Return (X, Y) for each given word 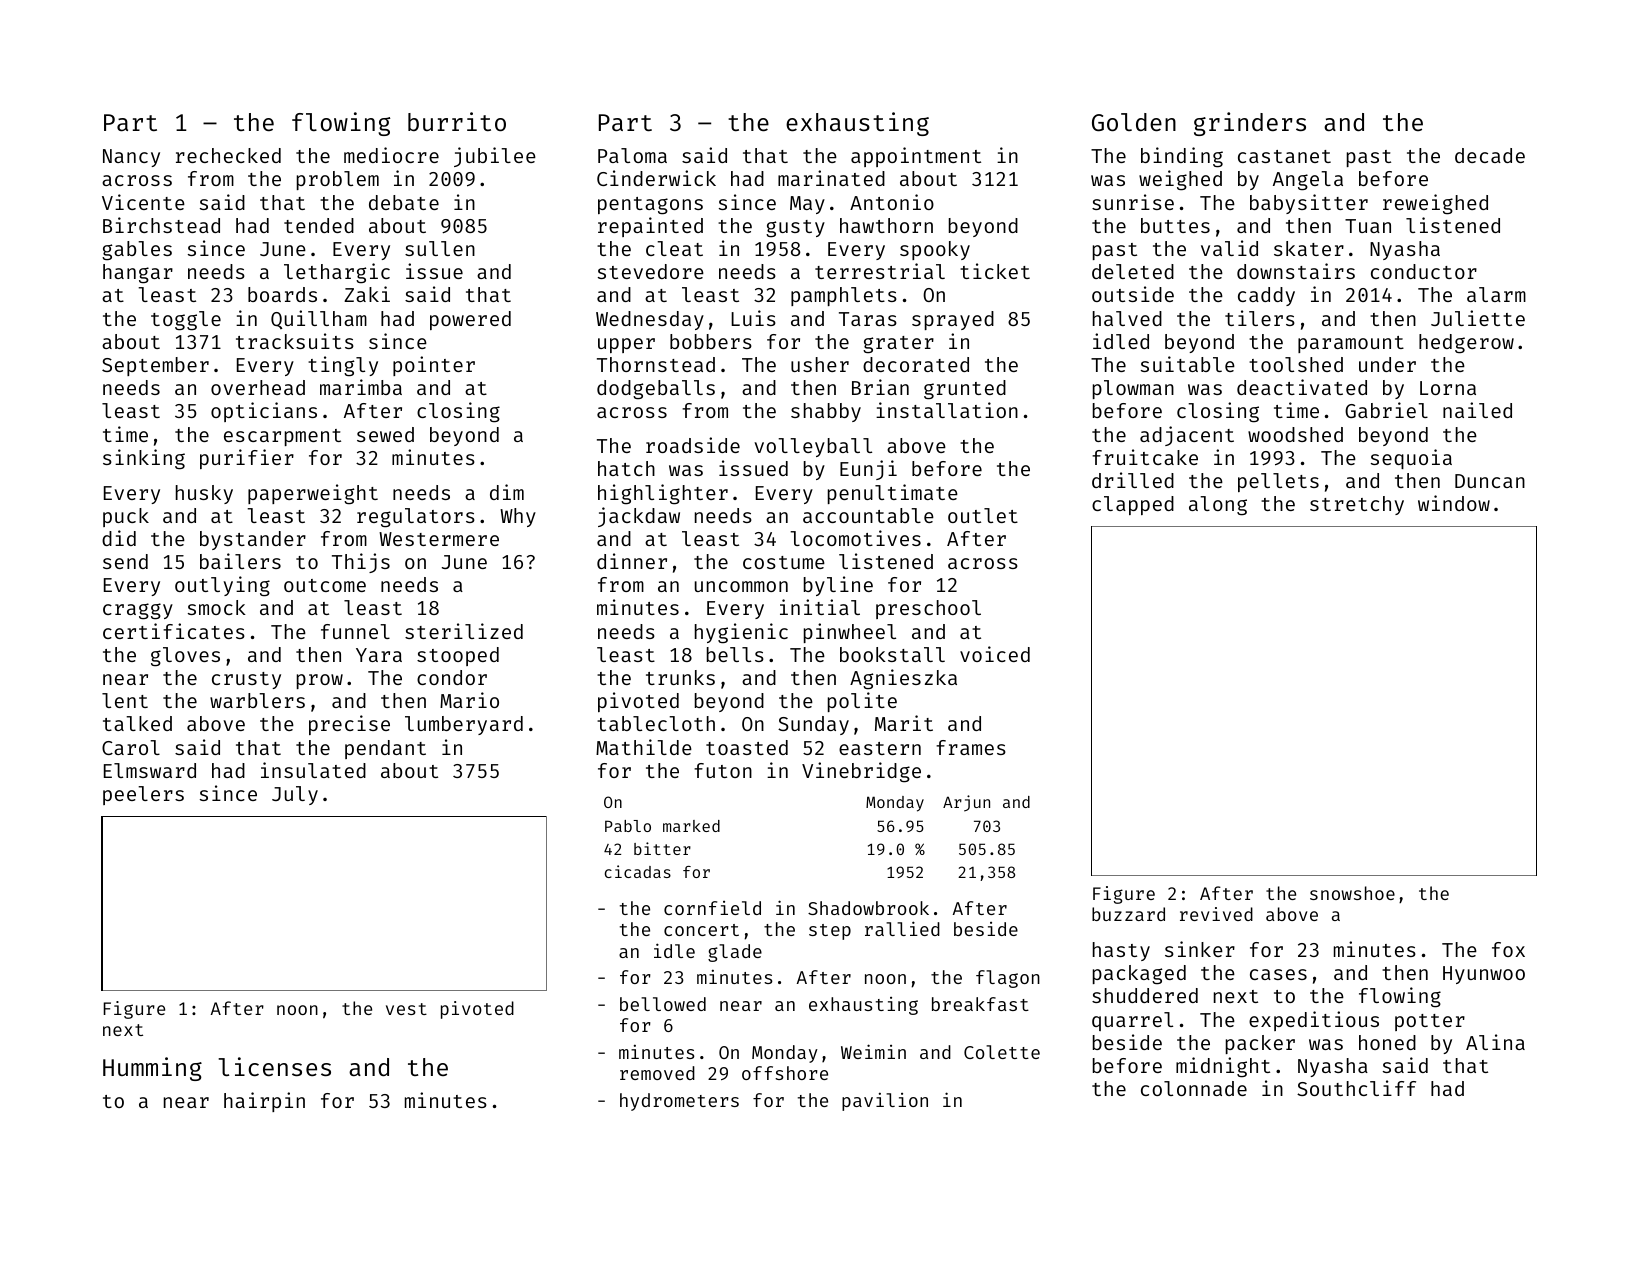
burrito (457, 121)
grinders (1250, 124)
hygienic (741, 633)
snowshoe (1352, 893)
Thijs (361, 563)
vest (406, 1009)
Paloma (632, 155)
